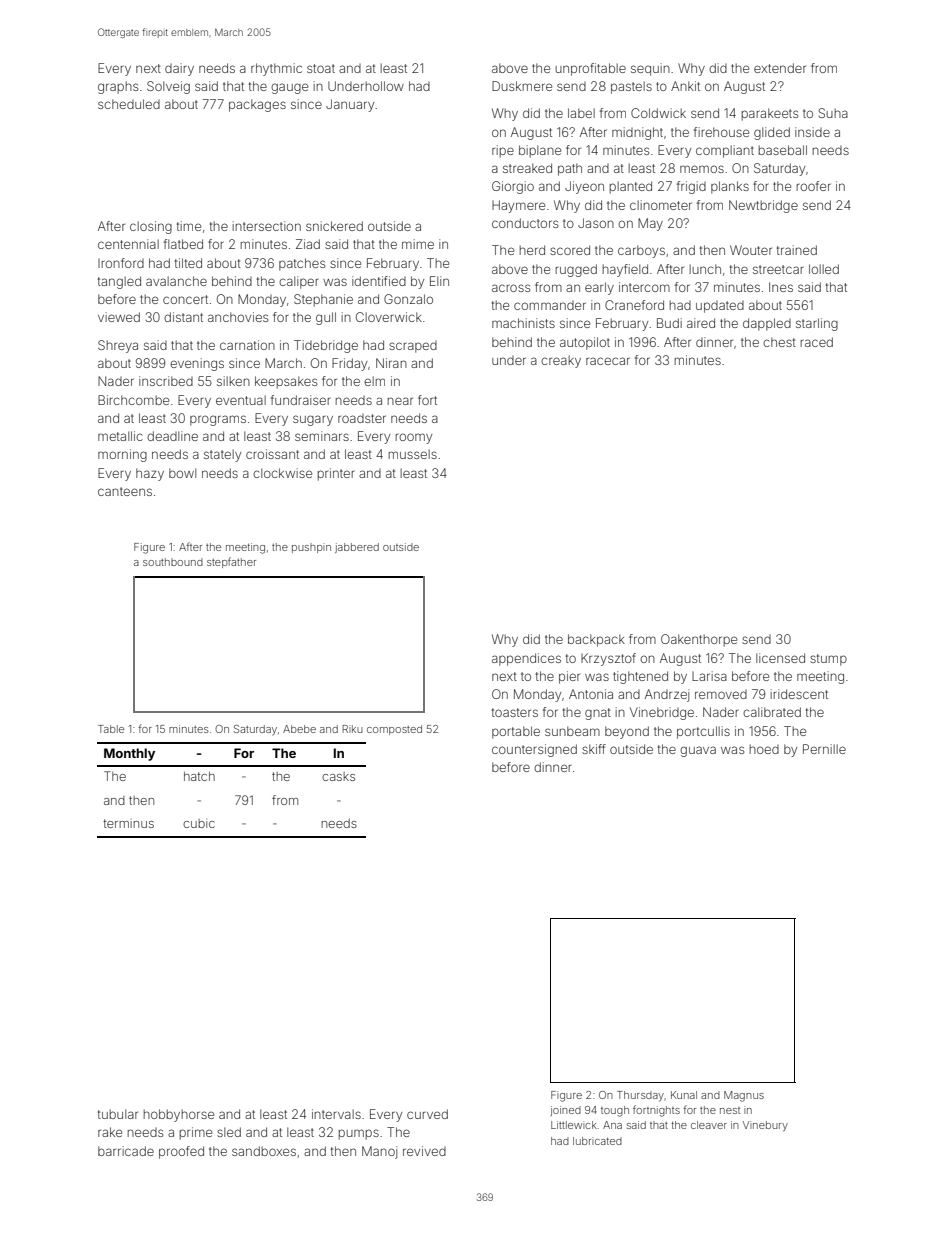 The height and width of the image is (1233, 952). Describe the element at coordinates (650, 69) in the image. I see `sequin` at that location.
